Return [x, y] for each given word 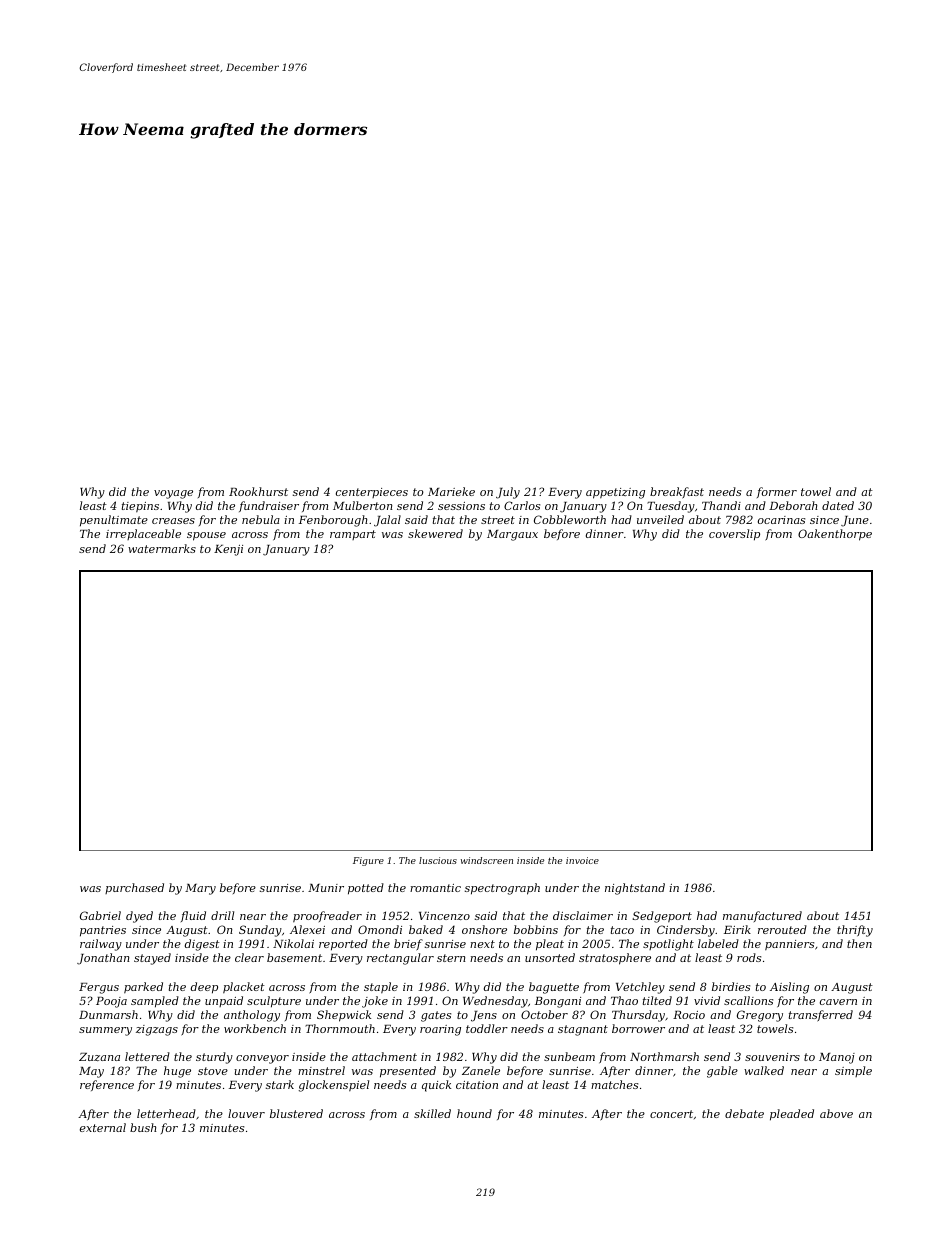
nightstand [635, 889]
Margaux [512, 535]
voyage [173, 494]
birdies [731, 986]
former [777, 492]
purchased [134, 888]
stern [451, 958]
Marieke [451, 491]
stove [213, 1071]
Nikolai [293, 943]
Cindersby [686, 931]
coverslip [734, 535]
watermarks [162, 548]
